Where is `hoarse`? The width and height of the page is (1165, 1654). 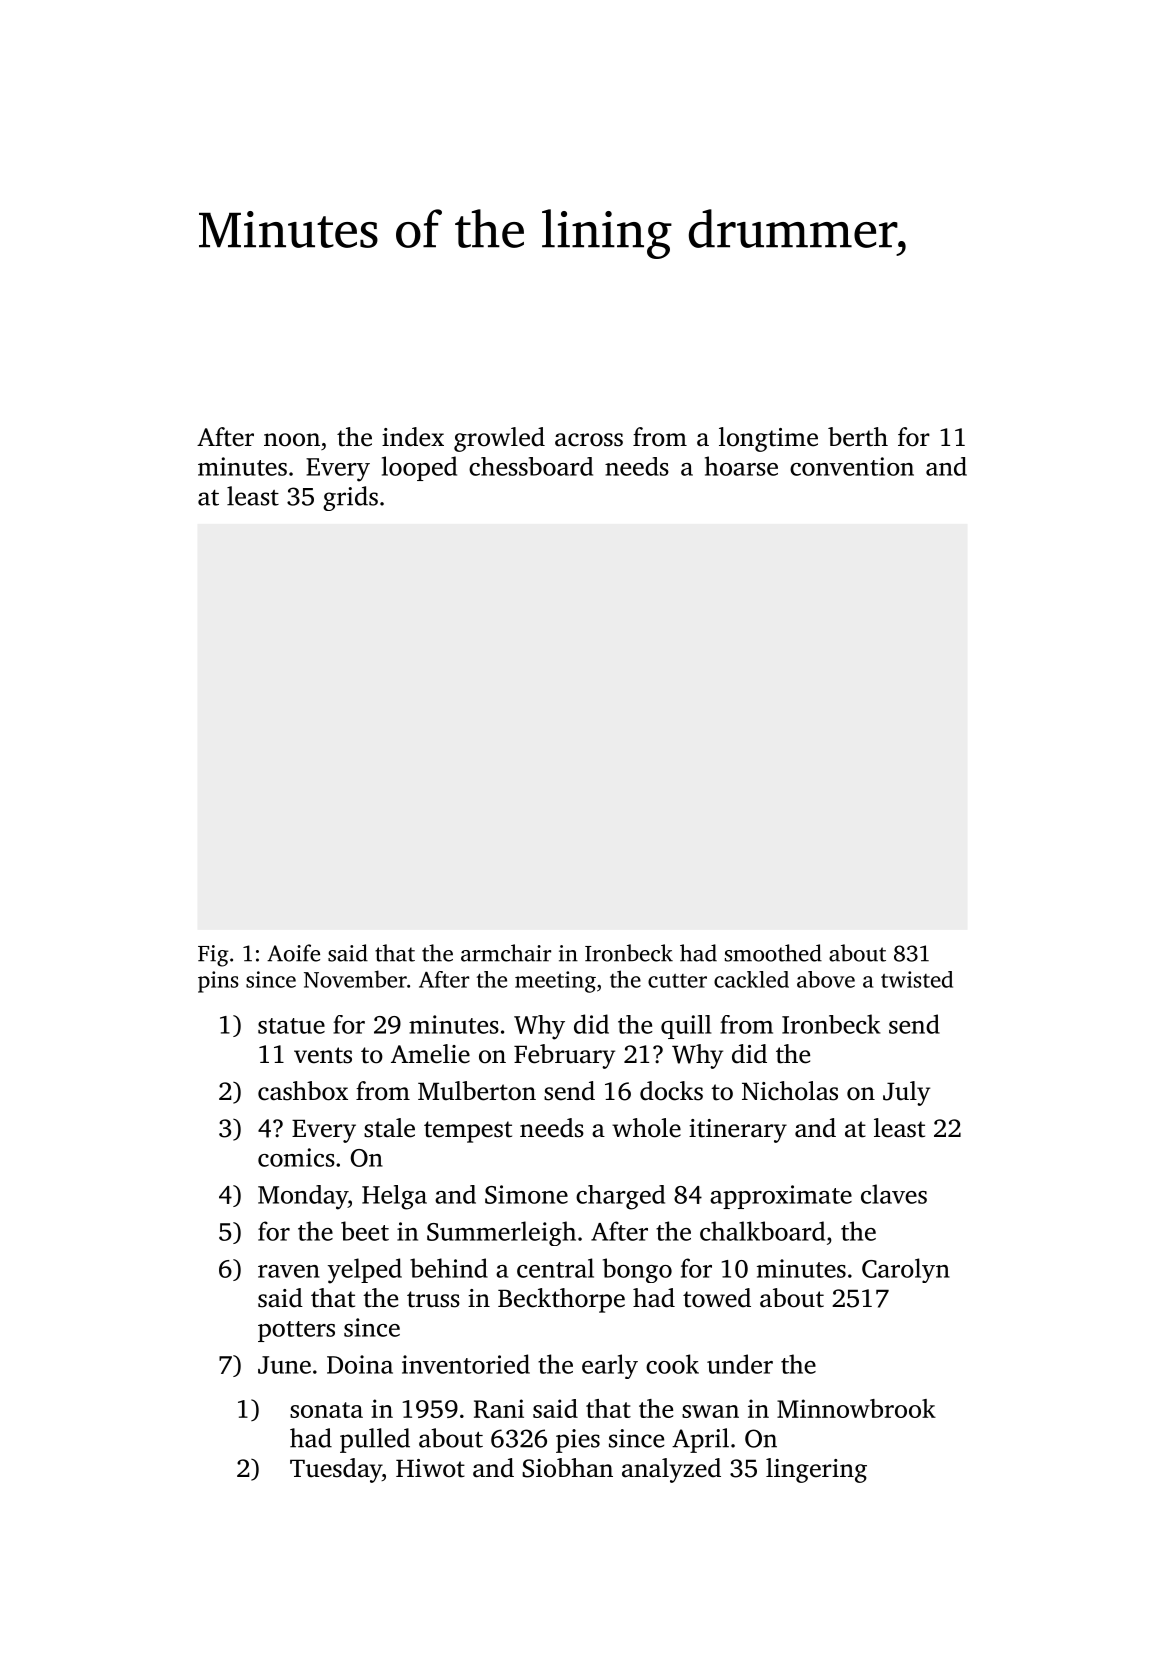
hoarse is located at coordinates (741, 466).
